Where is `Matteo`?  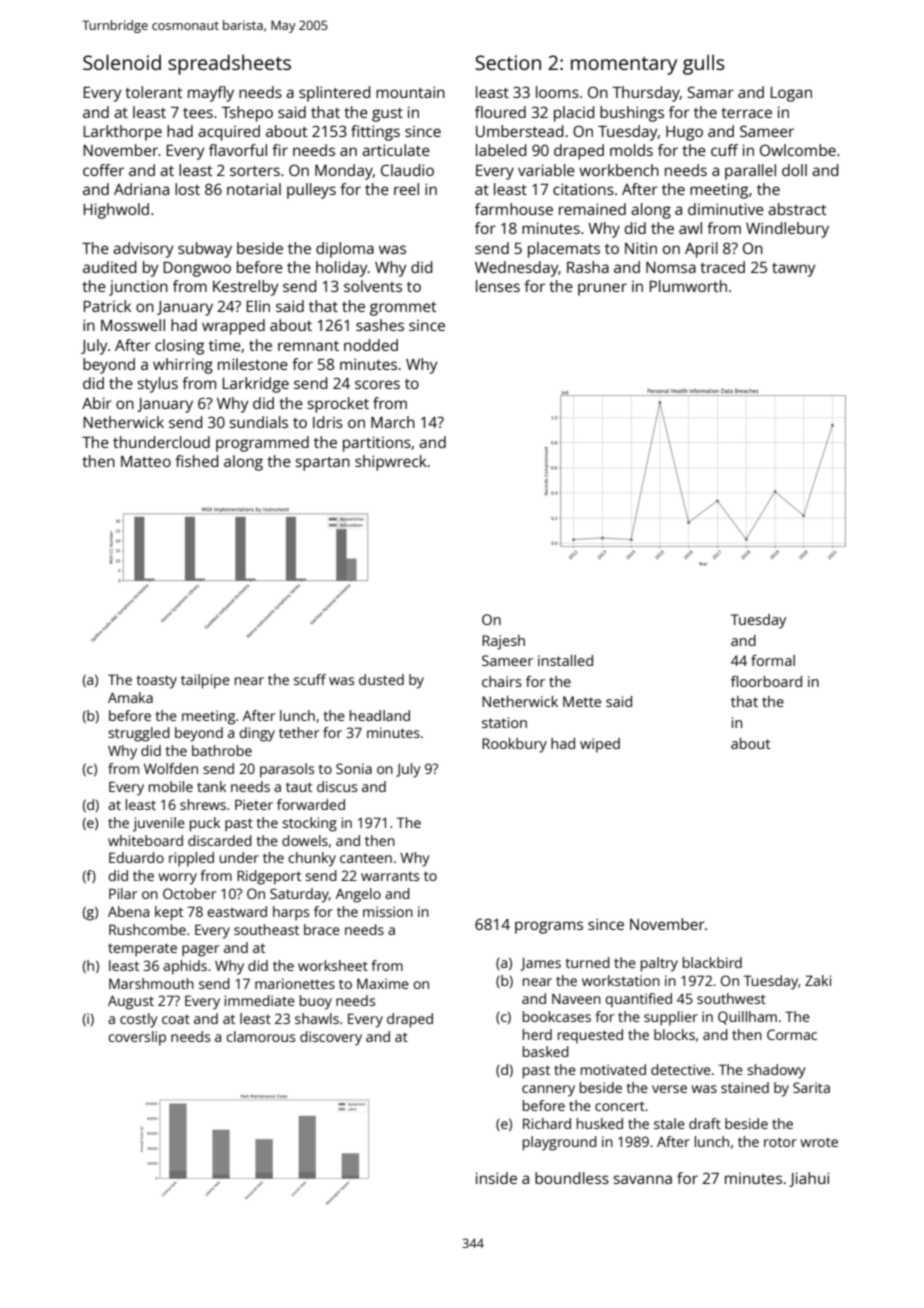 Matteo is located at coordinates (146, 461).
